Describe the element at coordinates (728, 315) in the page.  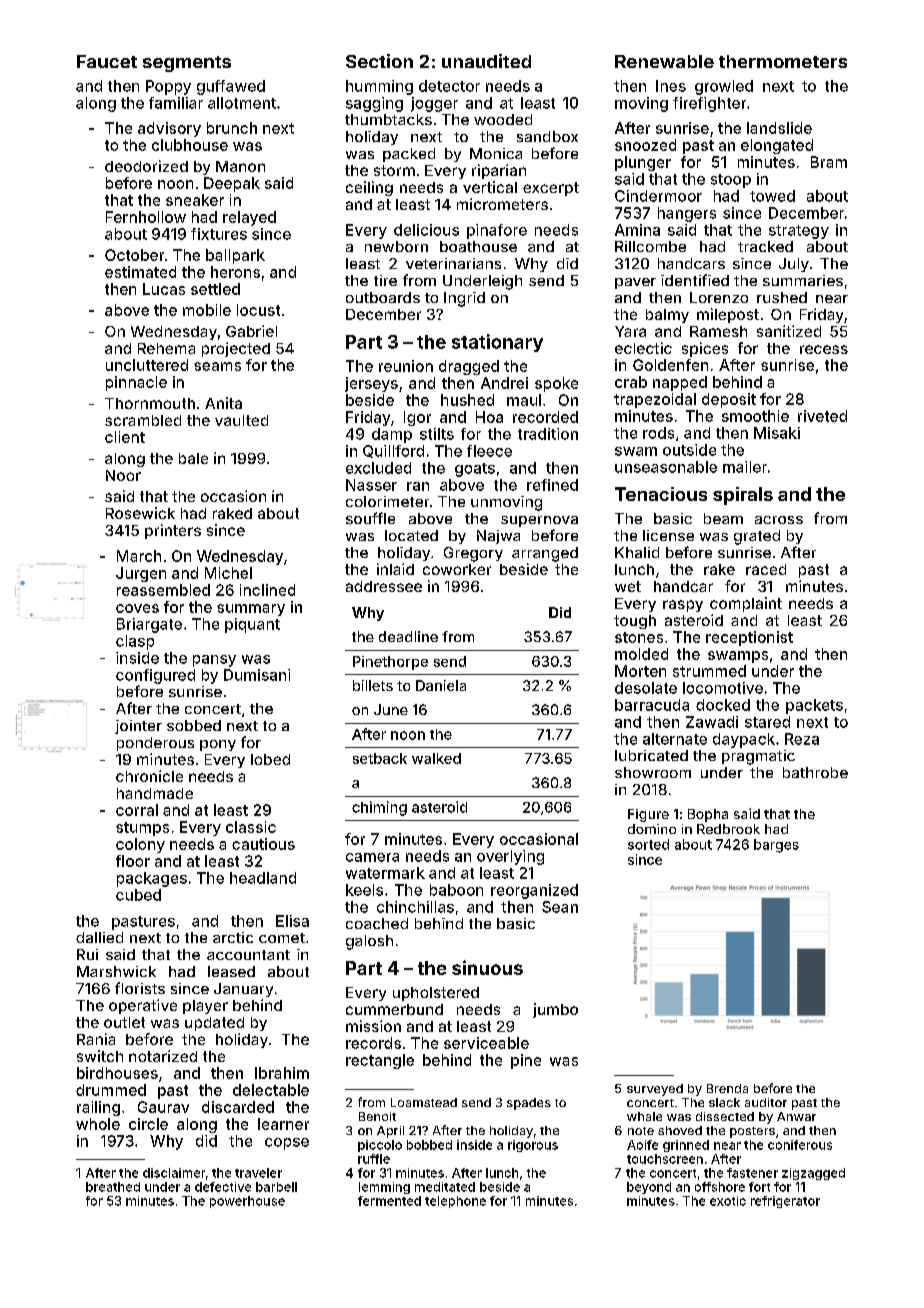
I see `milepost` at that location.
